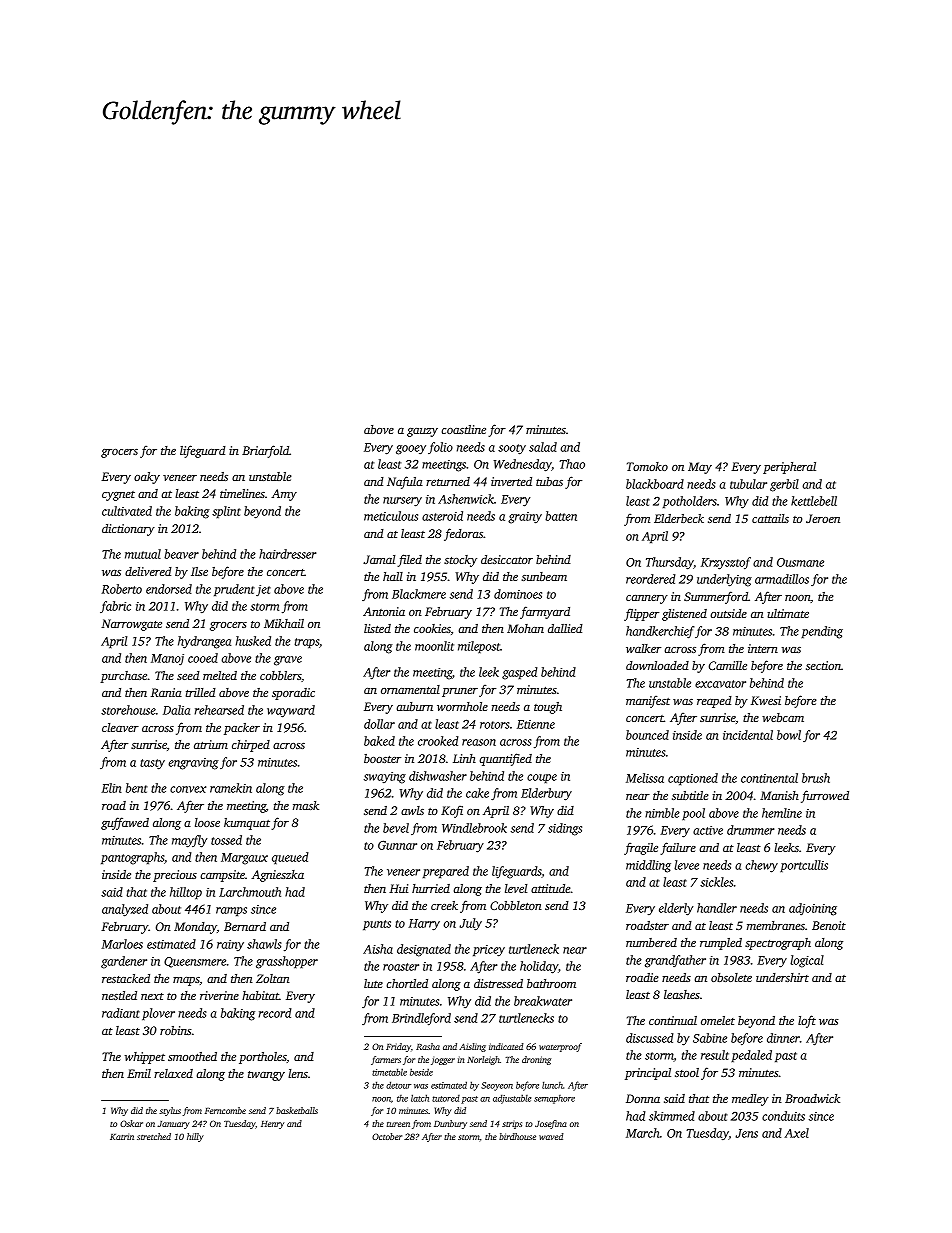 The width and height of the page is (952, 1233). Describe the element at coordinates (710, 1038) in the page. I see `Sabine` at that location.
